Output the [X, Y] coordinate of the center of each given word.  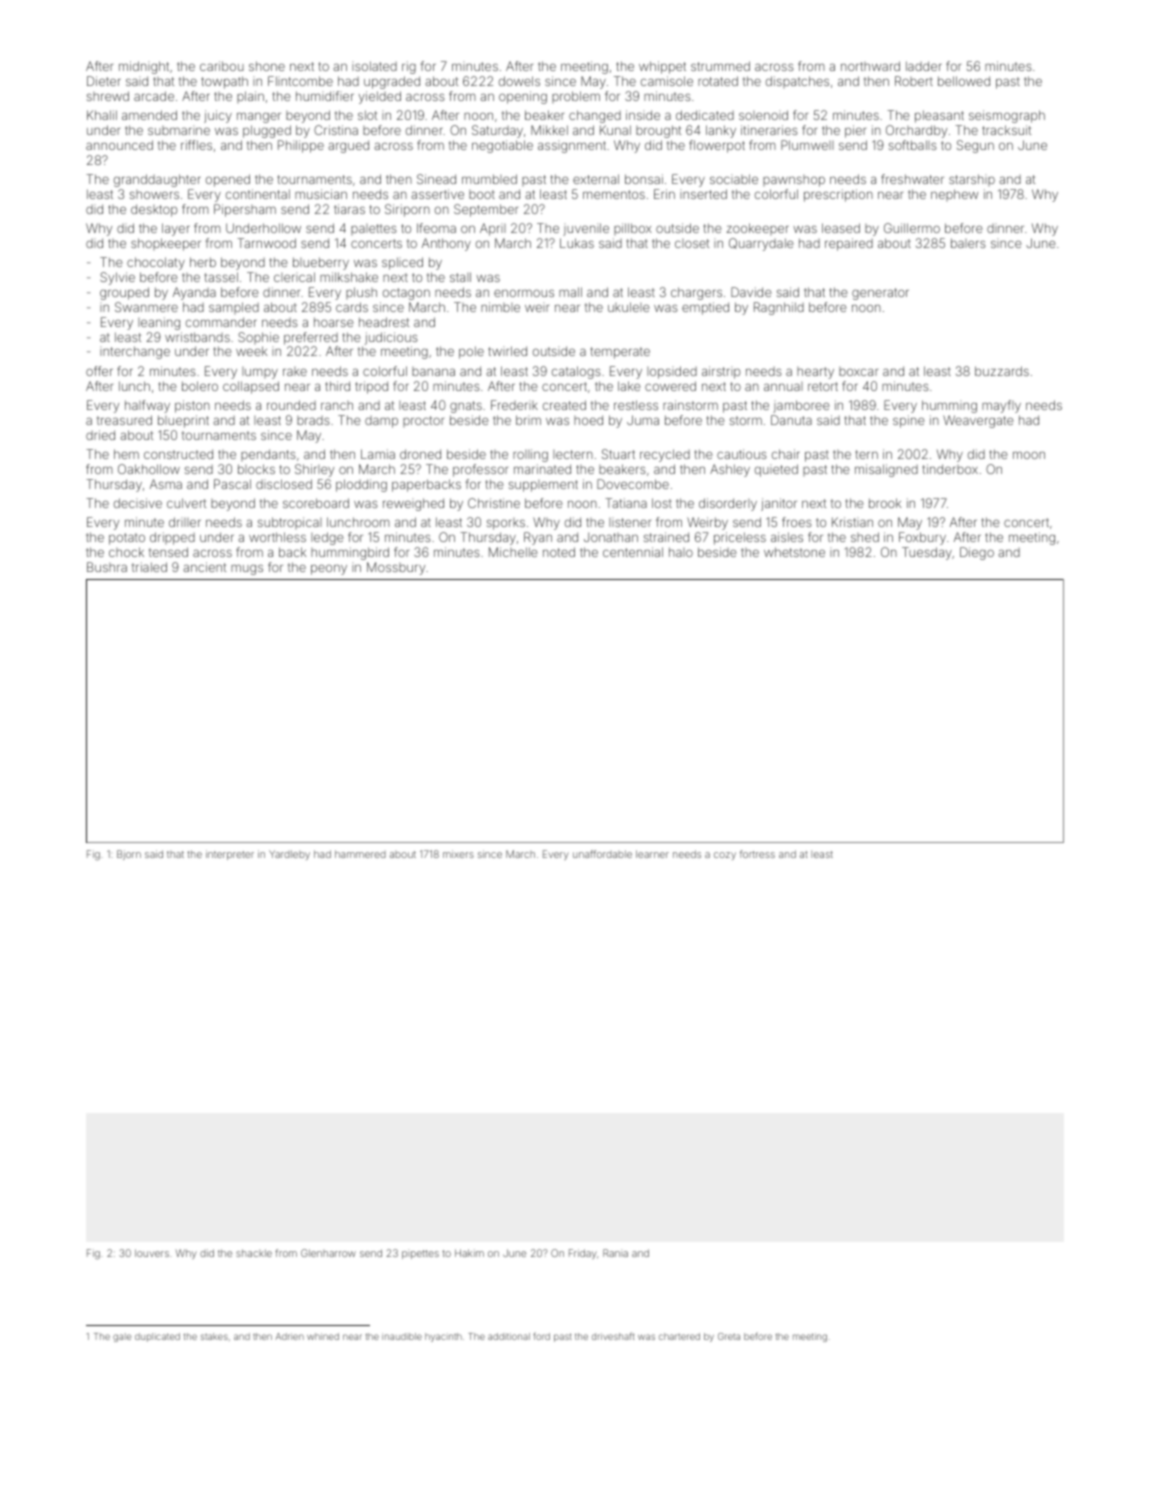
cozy [725, 856]
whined [323, 1336]
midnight [144, 67]
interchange [135, 352]
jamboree [801, 406]
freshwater [912, 179]
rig [409, 67]
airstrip [721, 372]
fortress [757, 854]
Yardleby [289, 855]
